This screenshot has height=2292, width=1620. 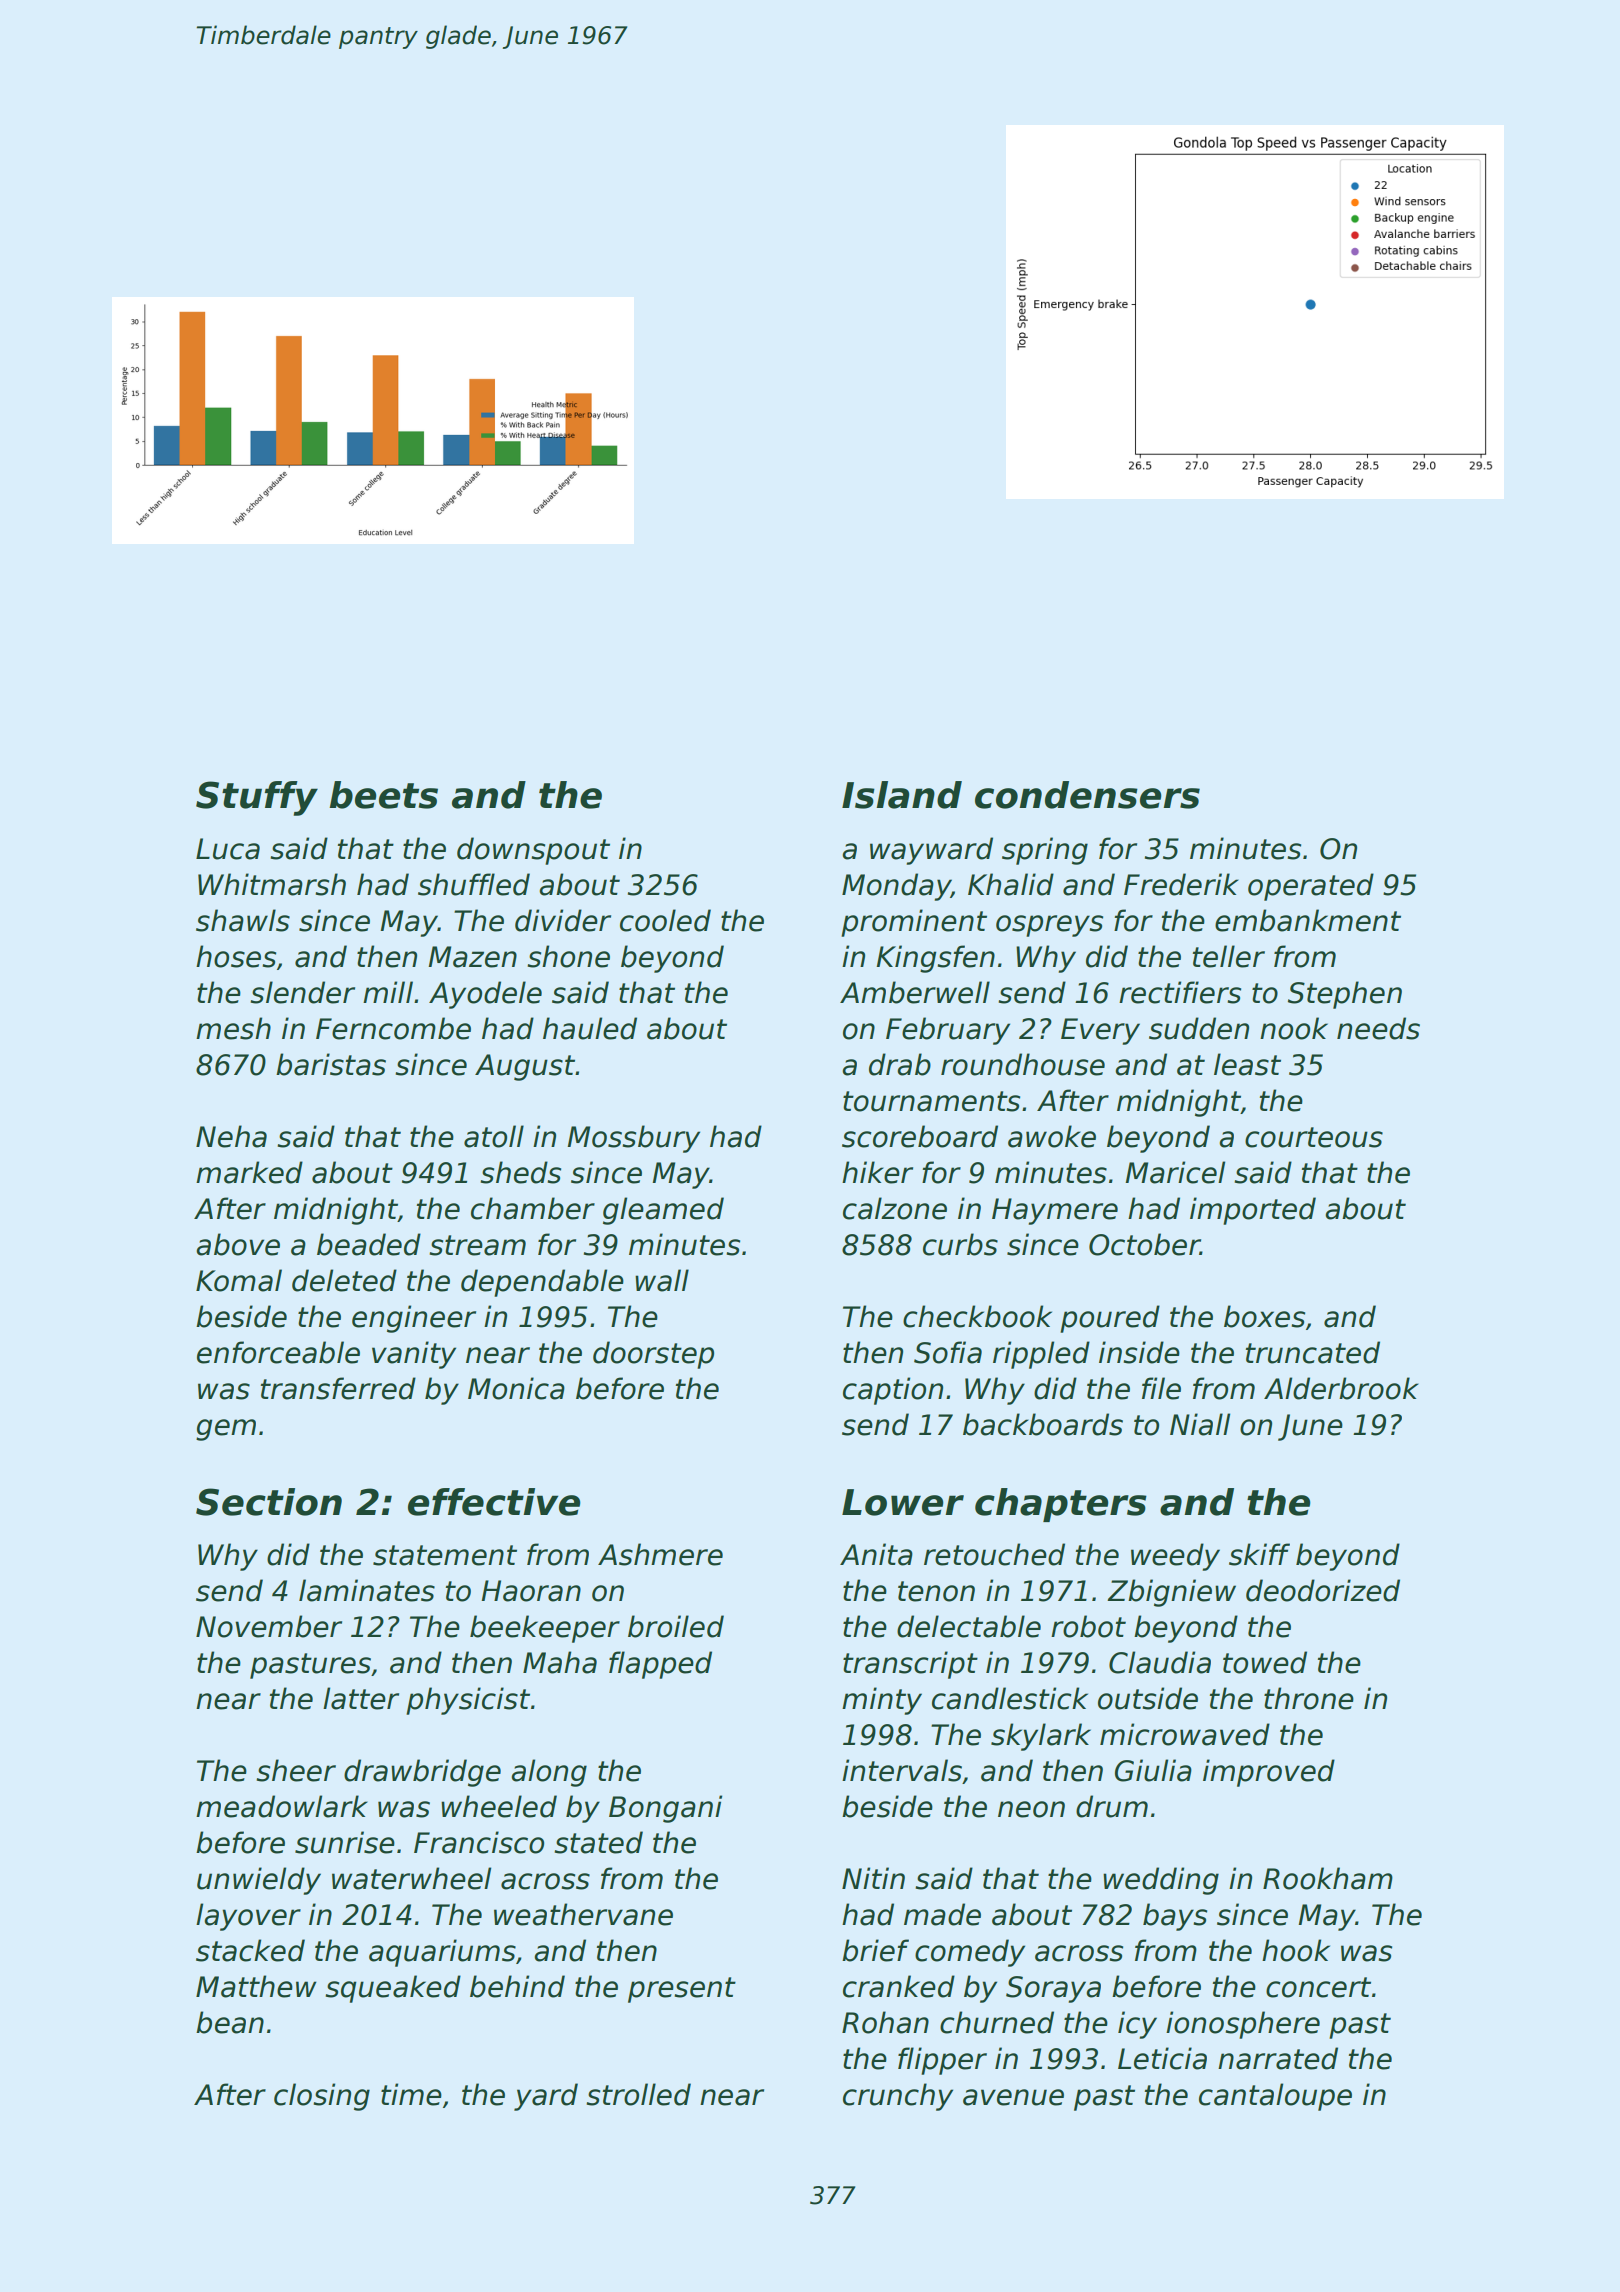 I want to click on caption, so click(x=893, y=1391).
